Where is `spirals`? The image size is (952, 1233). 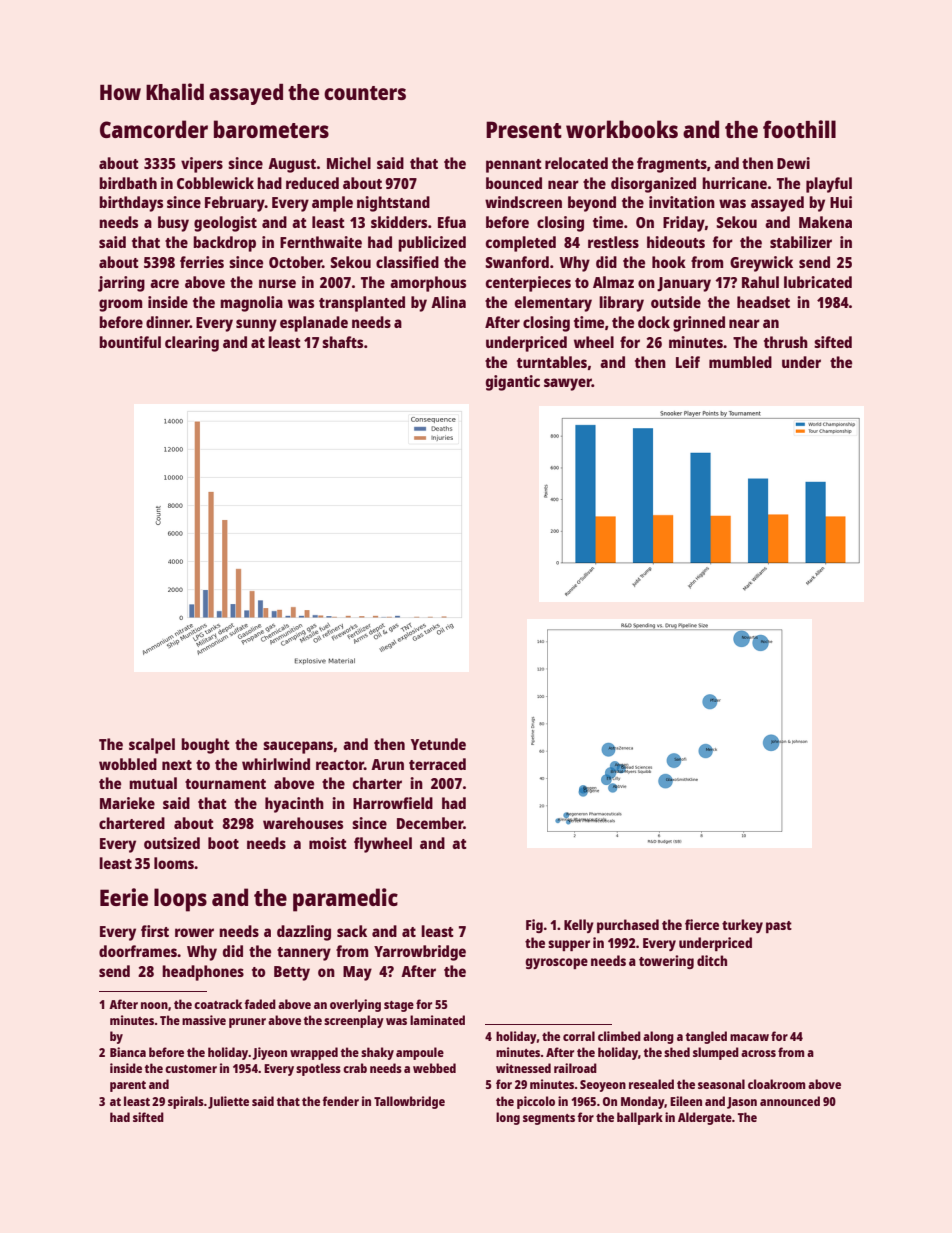
spirals is located at coordinates (186, 1102).
